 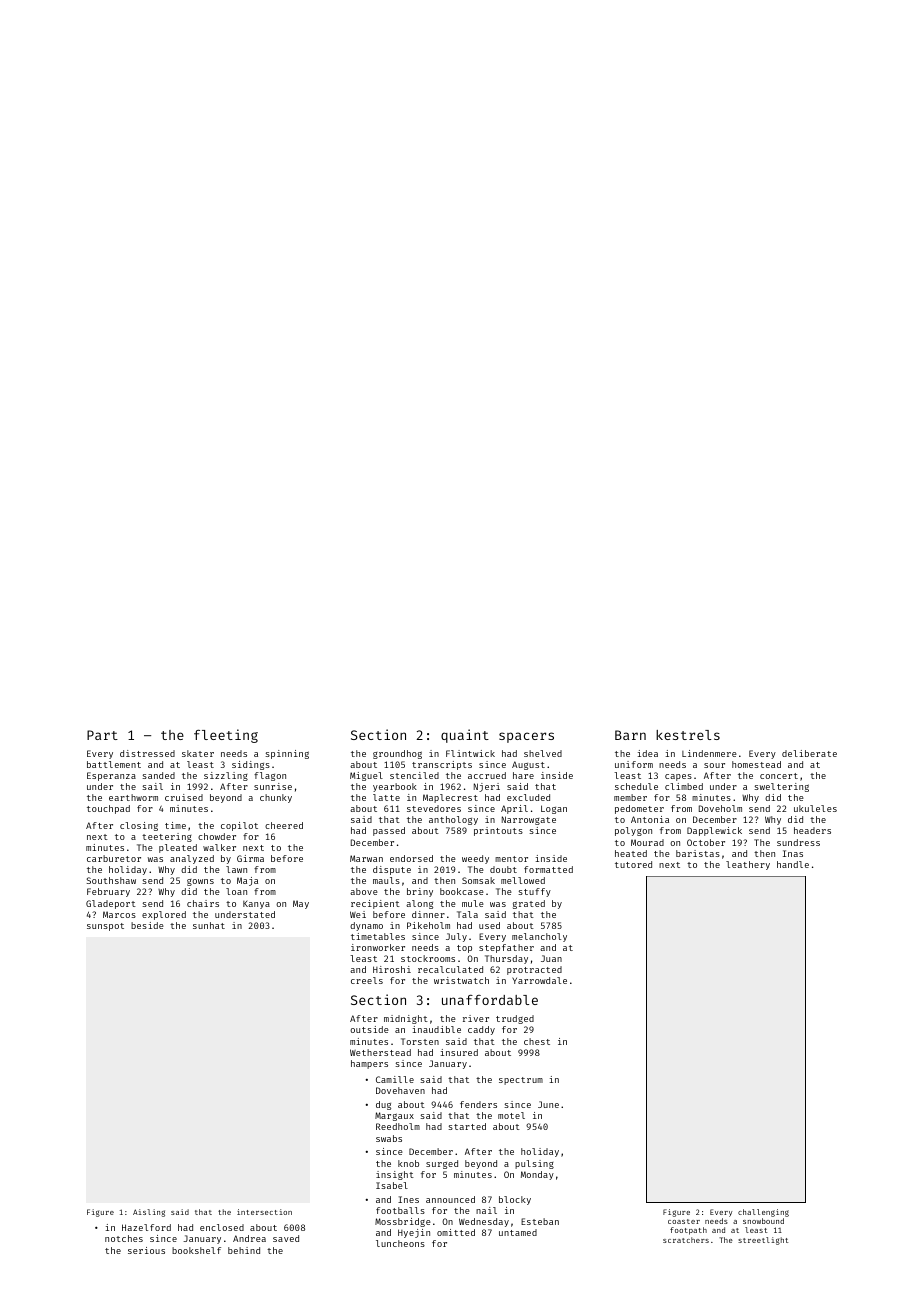 What do you see at coordinates (111, 776) in the screenshot?
I see `Esperanza` at bounding box center [111, 776].
